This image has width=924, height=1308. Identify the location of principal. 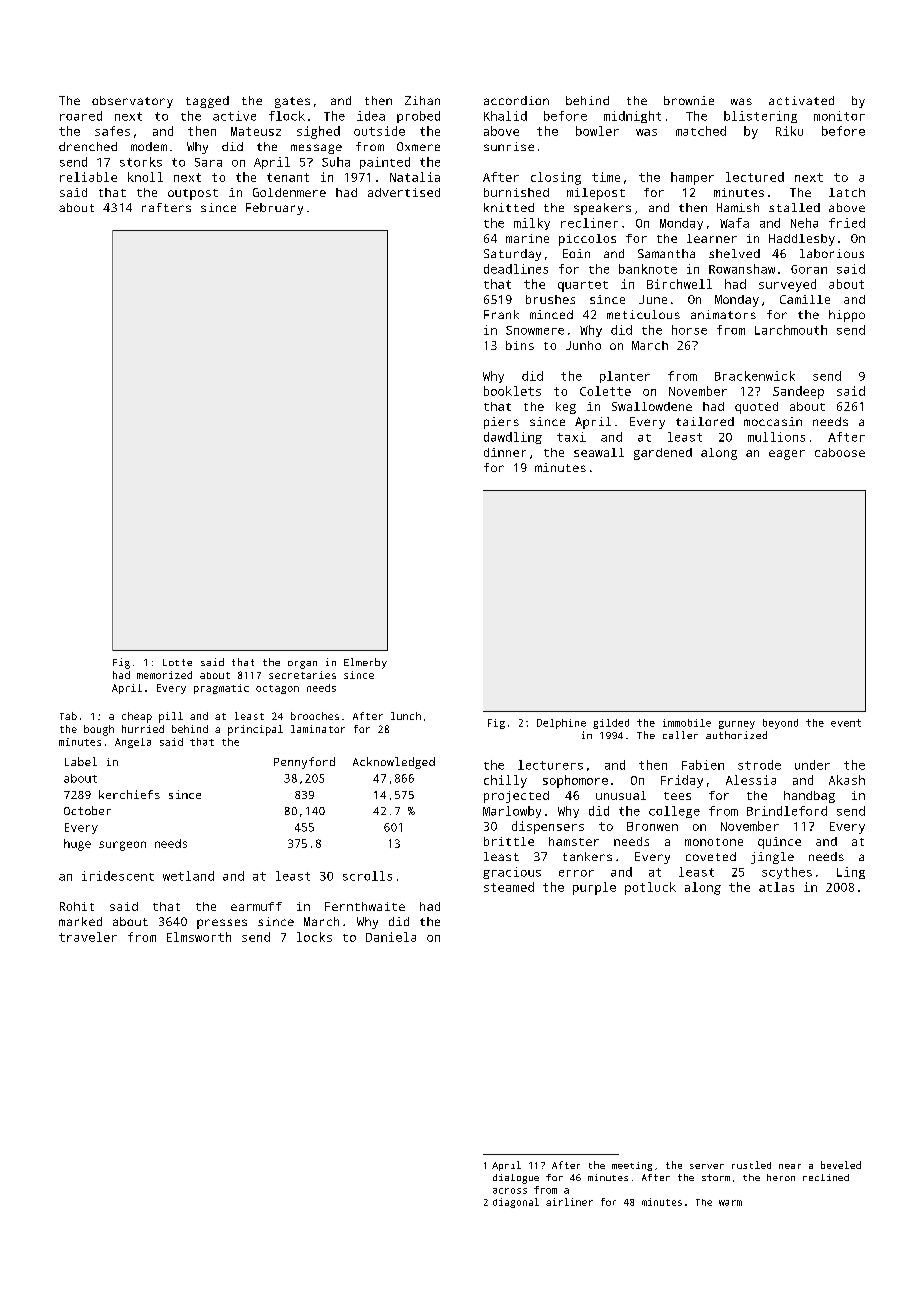
(255, 730).
